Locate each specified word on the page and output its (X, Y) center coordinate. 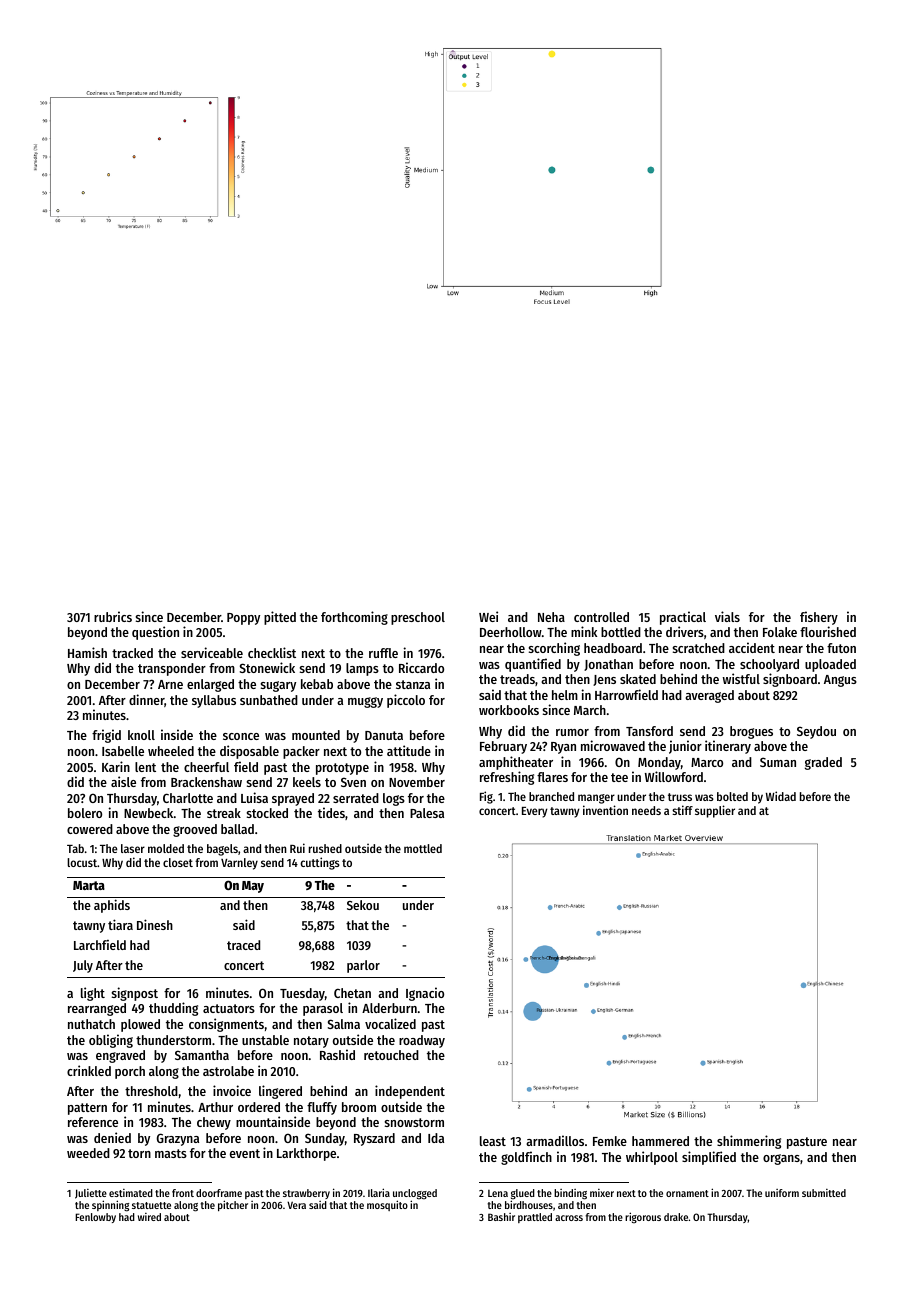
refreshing (507, 778)
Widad (781, 796)
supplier (715, 811)
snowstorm (414, 1122)
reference (93, 1122)
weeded (88, 1153)
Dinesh (155, 924)
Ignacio (425, 994)
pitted (280, 618)
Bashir (501, 1217)
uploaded (830, 665)
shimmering (749, 1142)
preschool (418, 618)
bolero (85, 813)
